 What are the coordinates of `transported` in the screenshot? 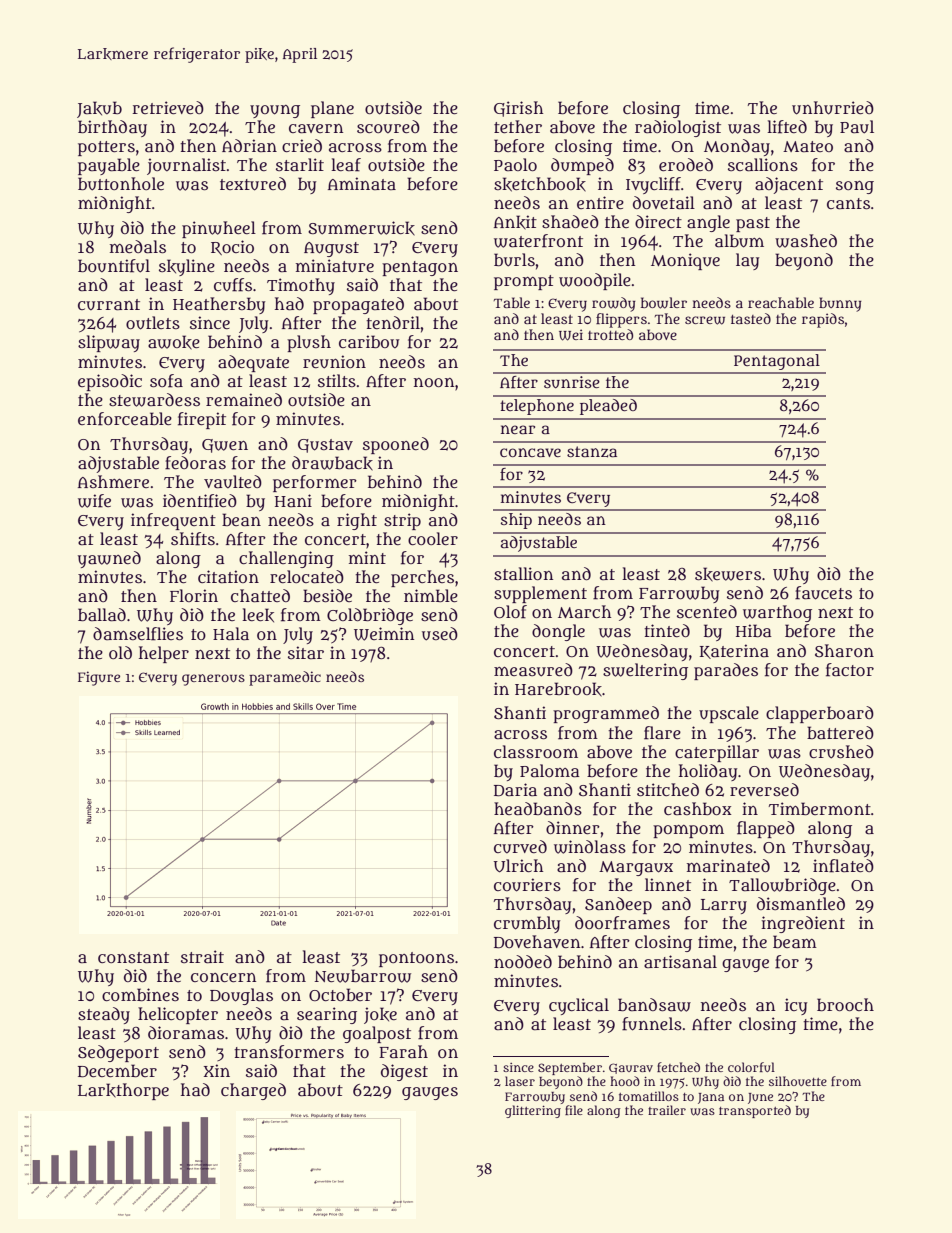 It's located at (755, 1111).
